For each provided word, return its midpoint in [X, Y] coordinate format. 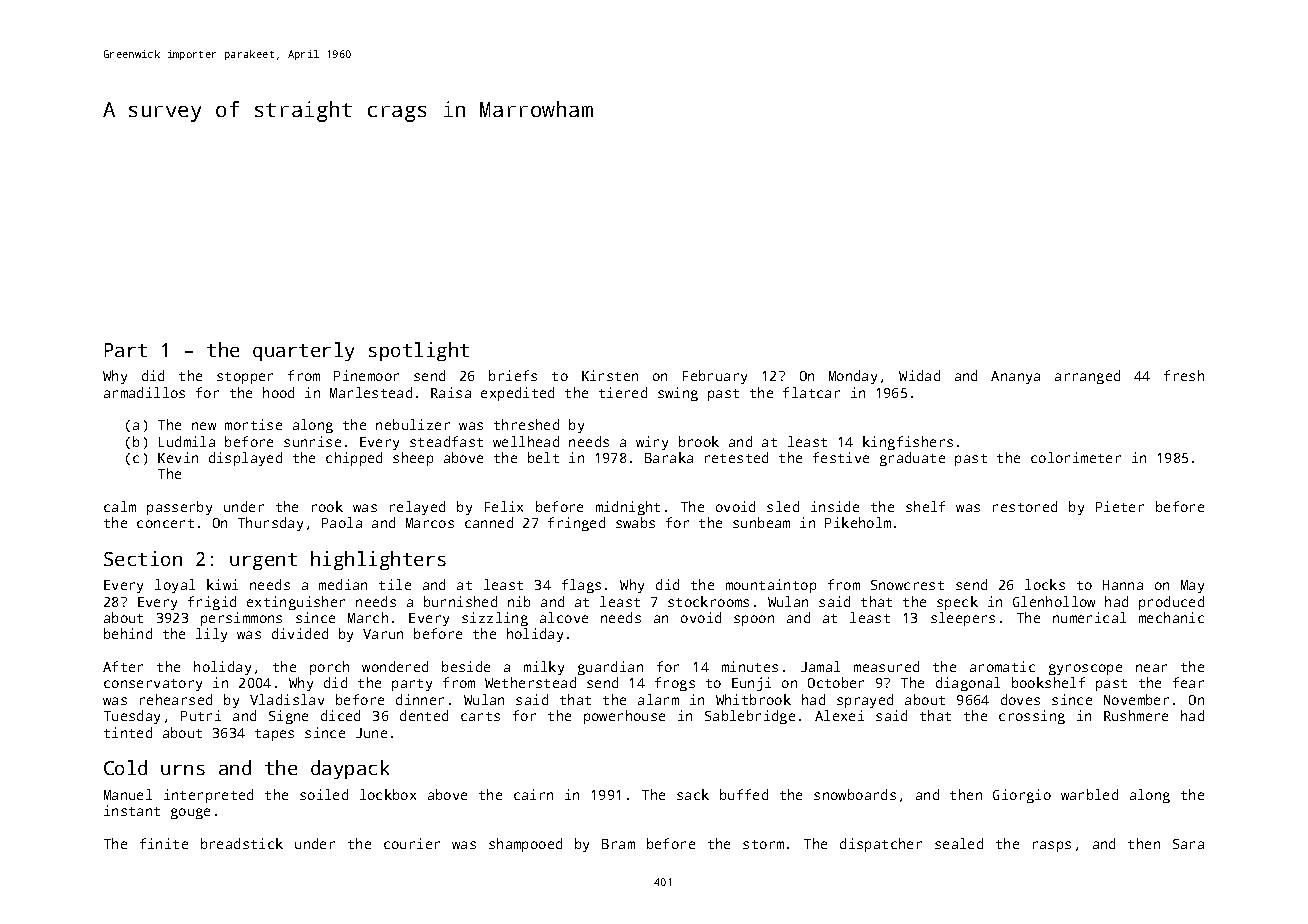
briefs [513, 375]
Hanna [1123, 585]
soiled [324, 794]
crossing [1032, 717]
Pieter [1120, 506]
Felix [504, 506]
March [368, 617]
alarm [658, 699]
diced [340, 715]
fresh [1184, 375]
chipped [354, 459]
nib [519, 601]
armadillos [144, 392]
